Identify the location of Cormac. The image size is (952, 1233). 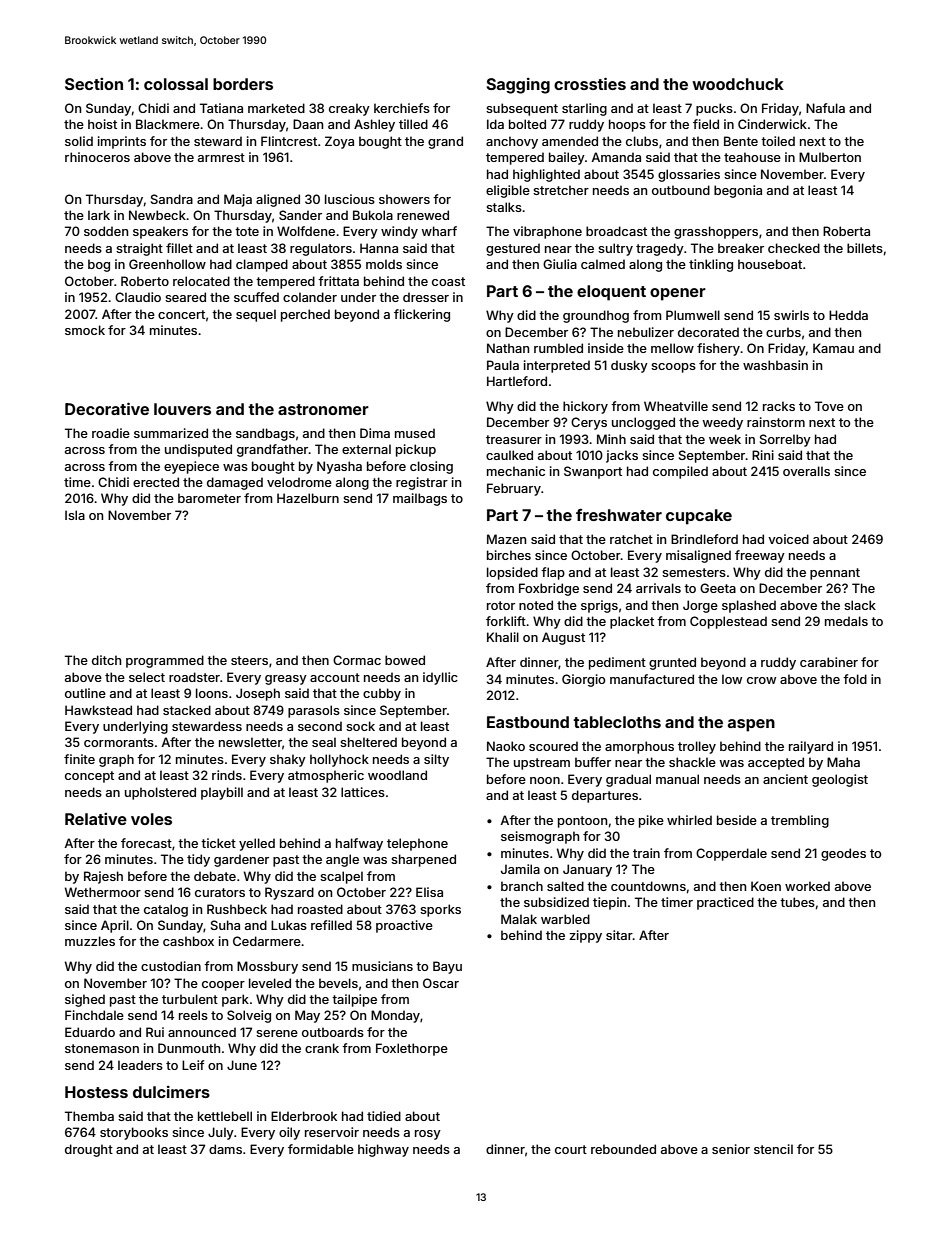
(357, 660).
